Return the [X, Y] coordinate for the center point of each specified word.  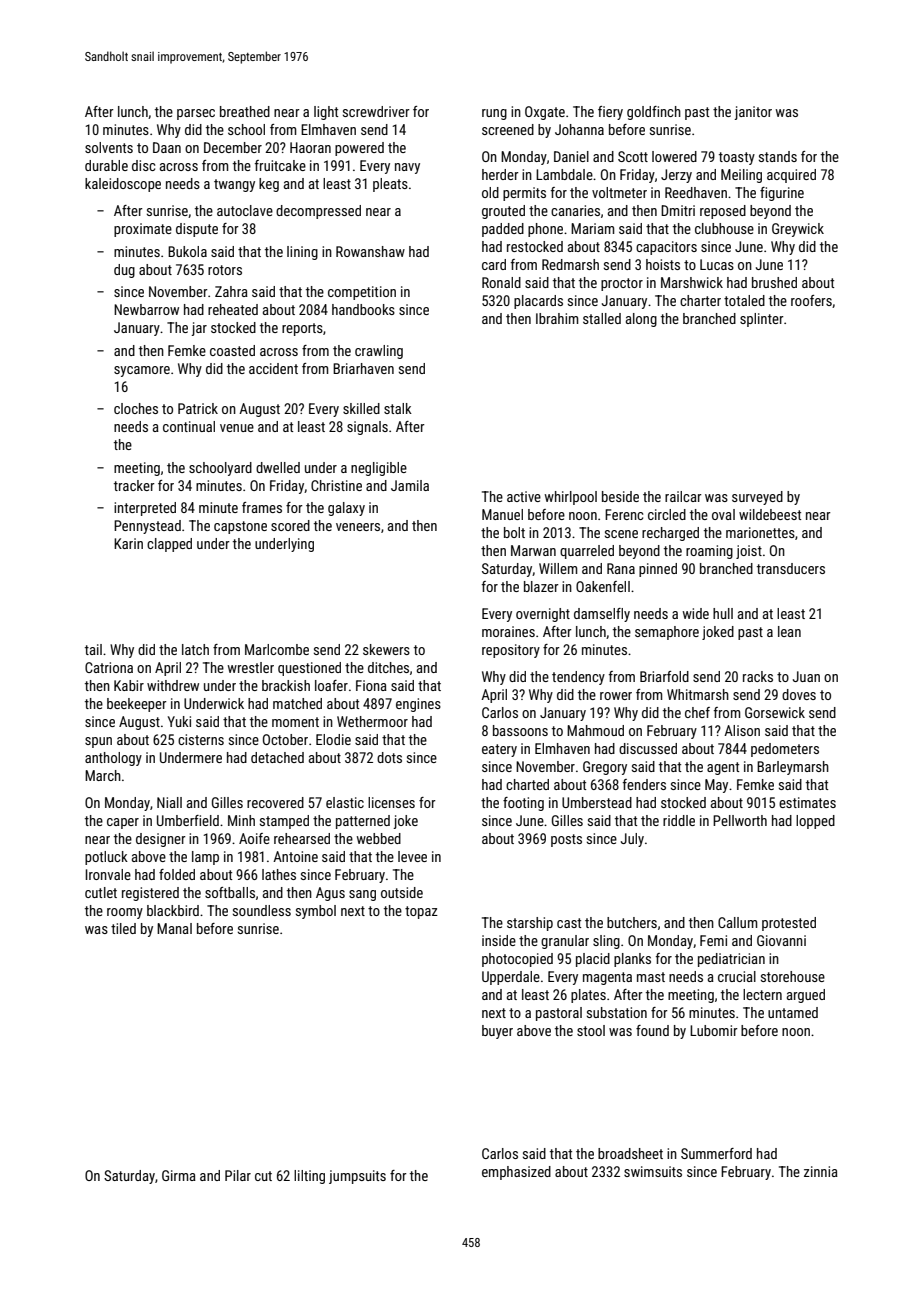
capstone [240, 527]
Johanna [579, 129]
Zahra [231, 291]
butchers [632, 922]
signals [367, 428]
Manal [174, 928]
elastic [345, 802]
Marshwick [692, 282]
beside [620, 496]
